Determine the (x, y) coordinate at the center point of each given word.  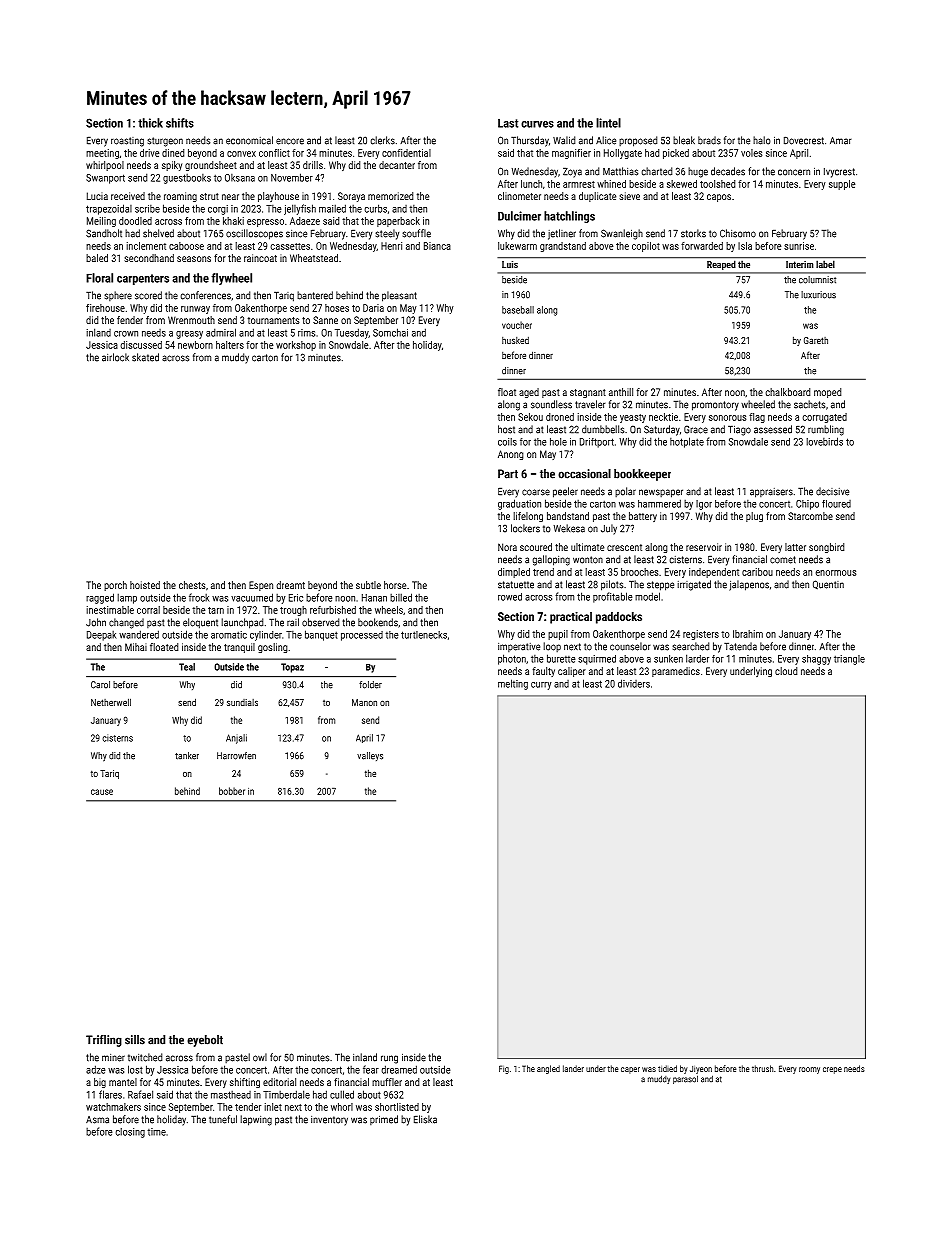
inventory (329, 1121)
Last (508, 123)
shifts (180, 123)
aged (529, 393)
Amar (840, 141)
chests (192, 585)
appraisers (771, 493)
